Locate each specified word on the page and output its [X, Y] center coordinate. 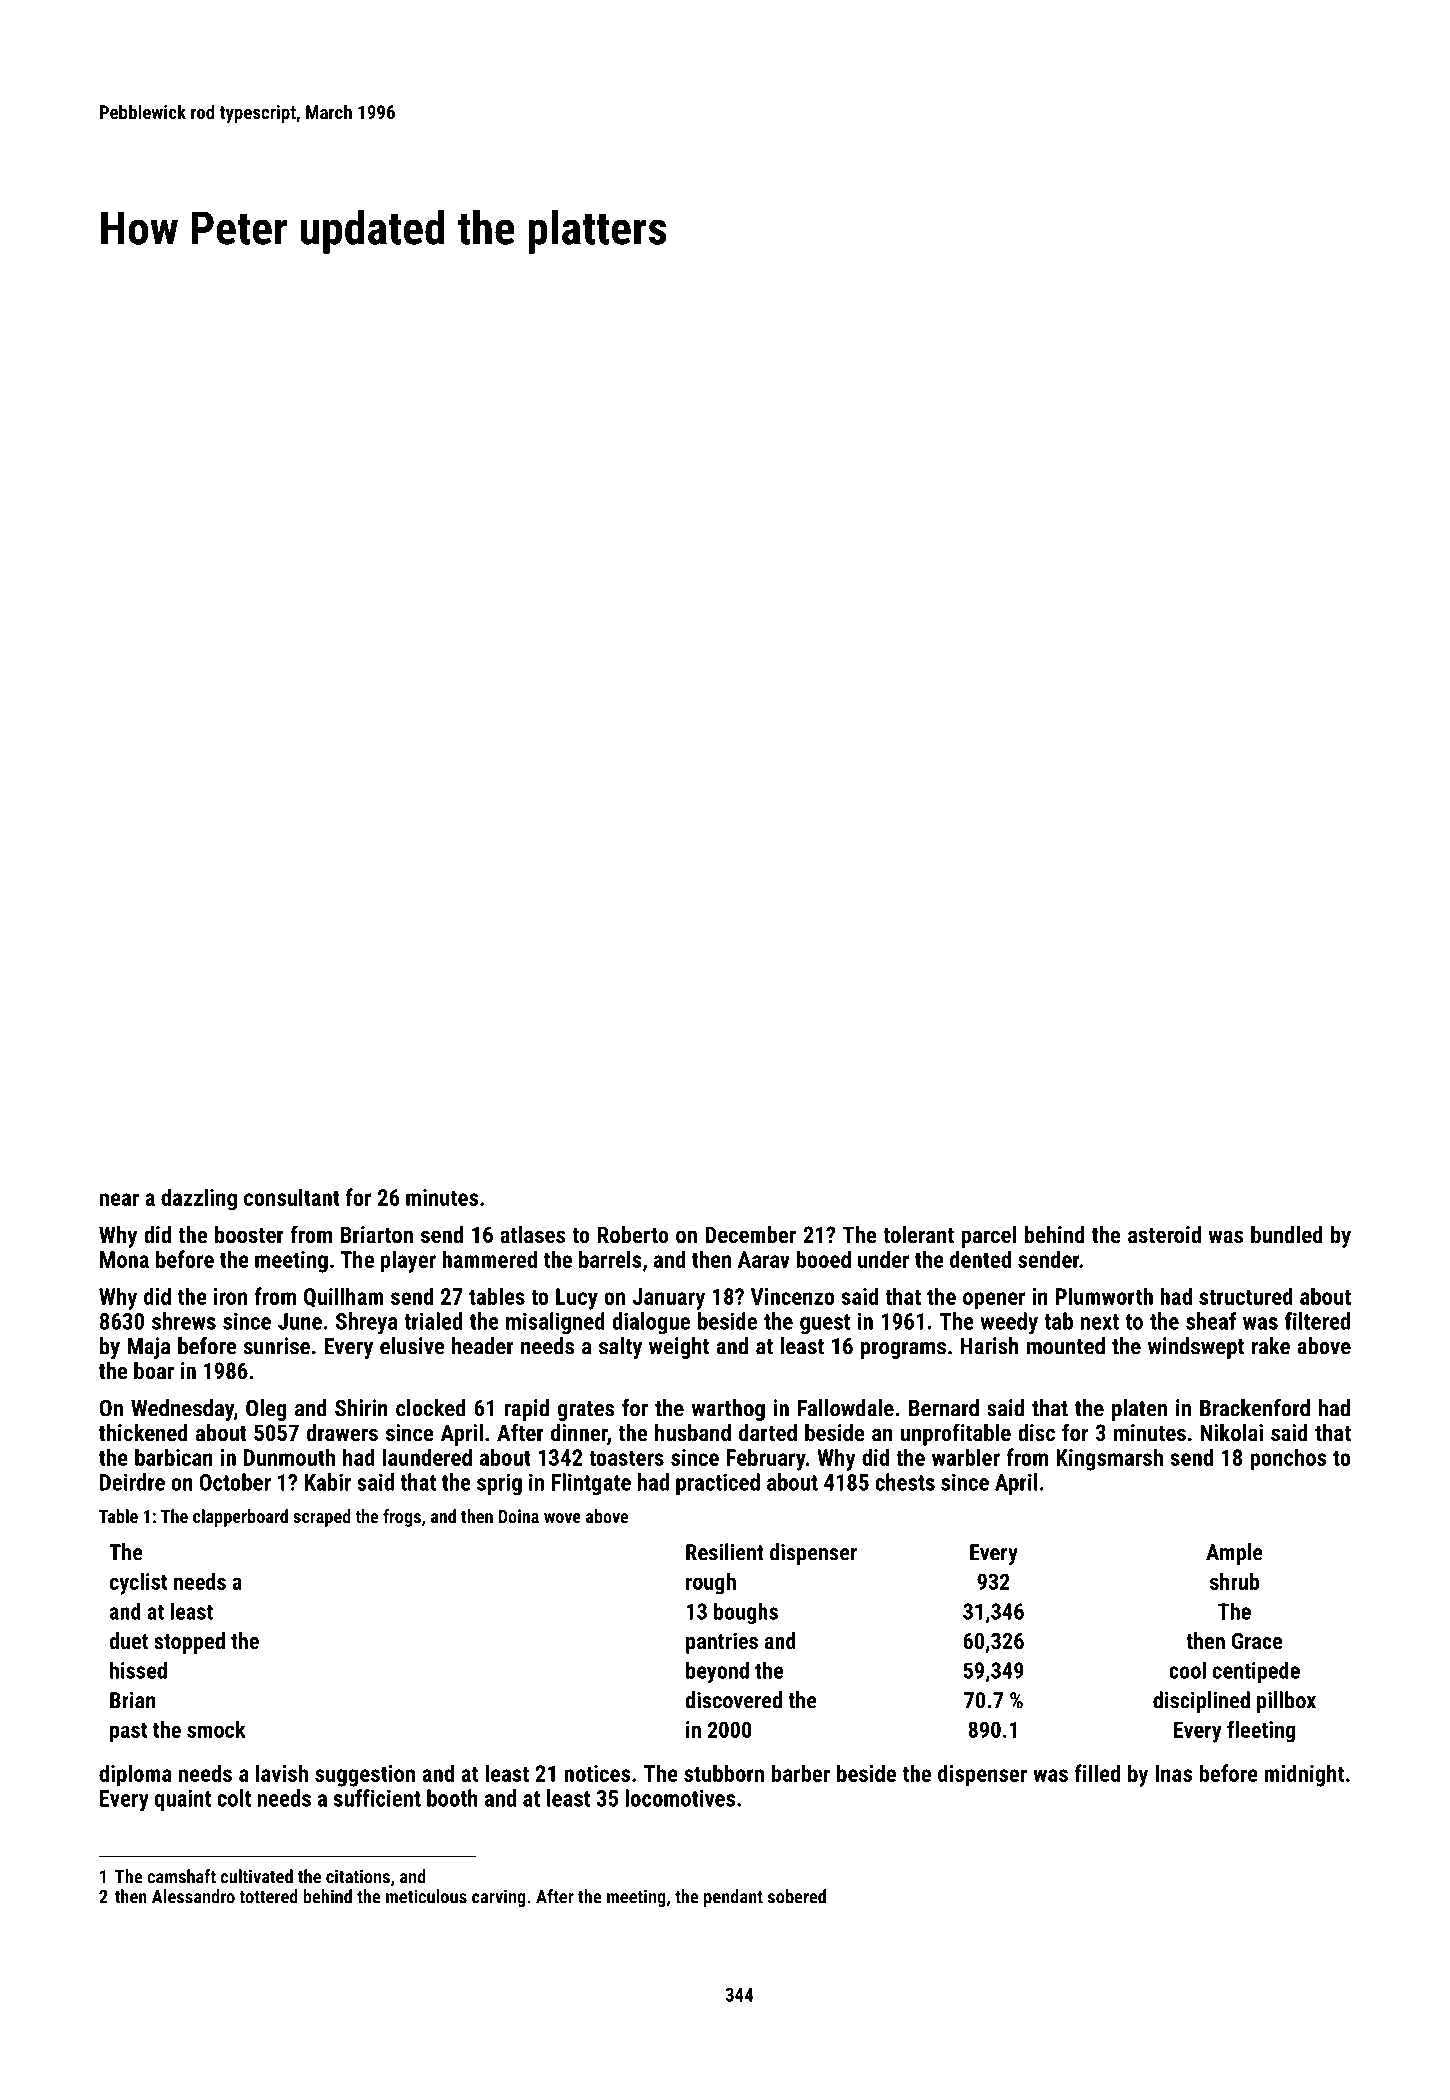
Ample [1234, 1554]
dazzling [199, 1199]
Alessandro [193, 1896]
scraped [322, 1518]
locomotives [680, 1798]
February [766, 1459]
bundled [1287, 1234]
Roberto [633, 1234]
